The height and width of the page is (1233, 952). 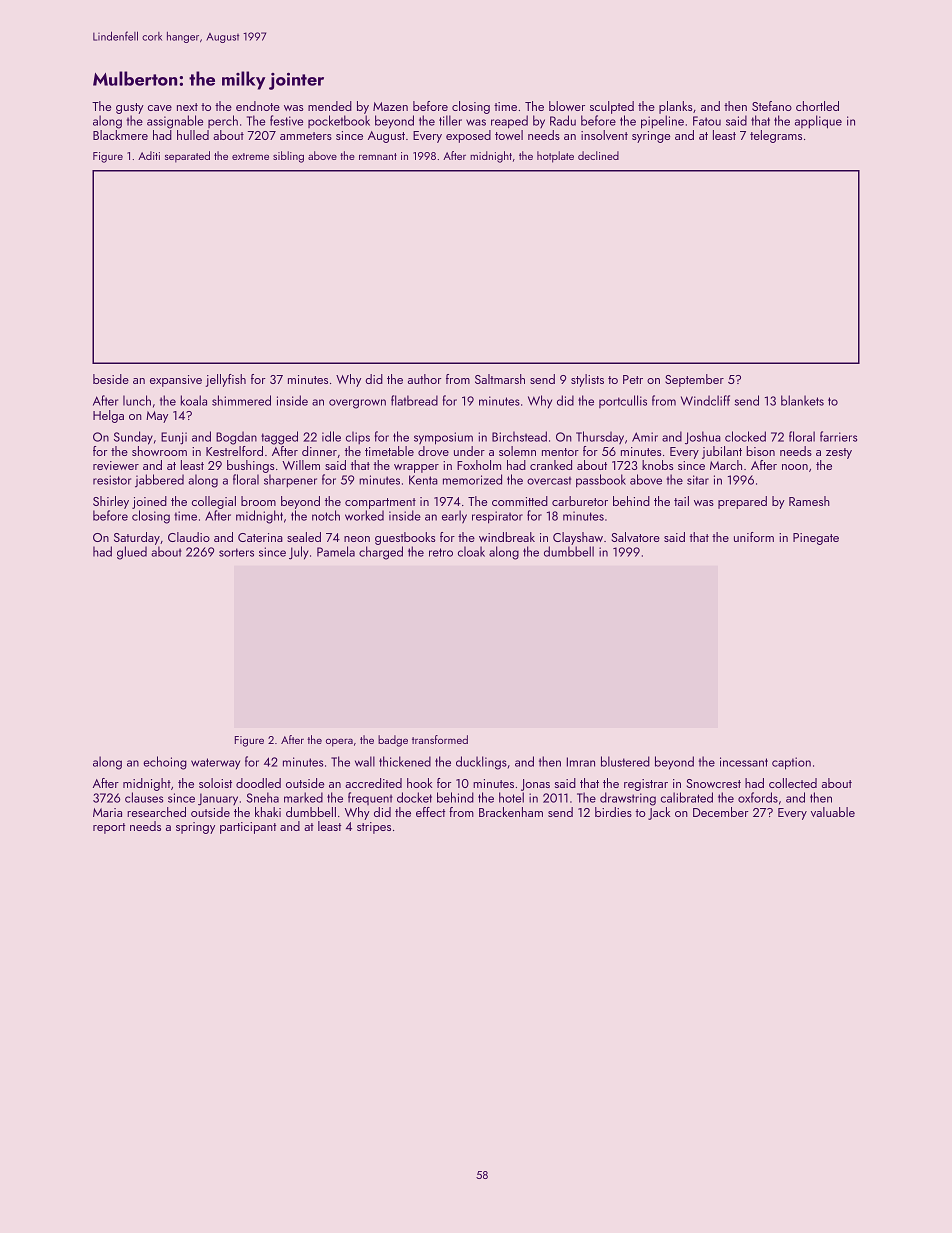 I want to click on beside, so click(x=111, y=379).
